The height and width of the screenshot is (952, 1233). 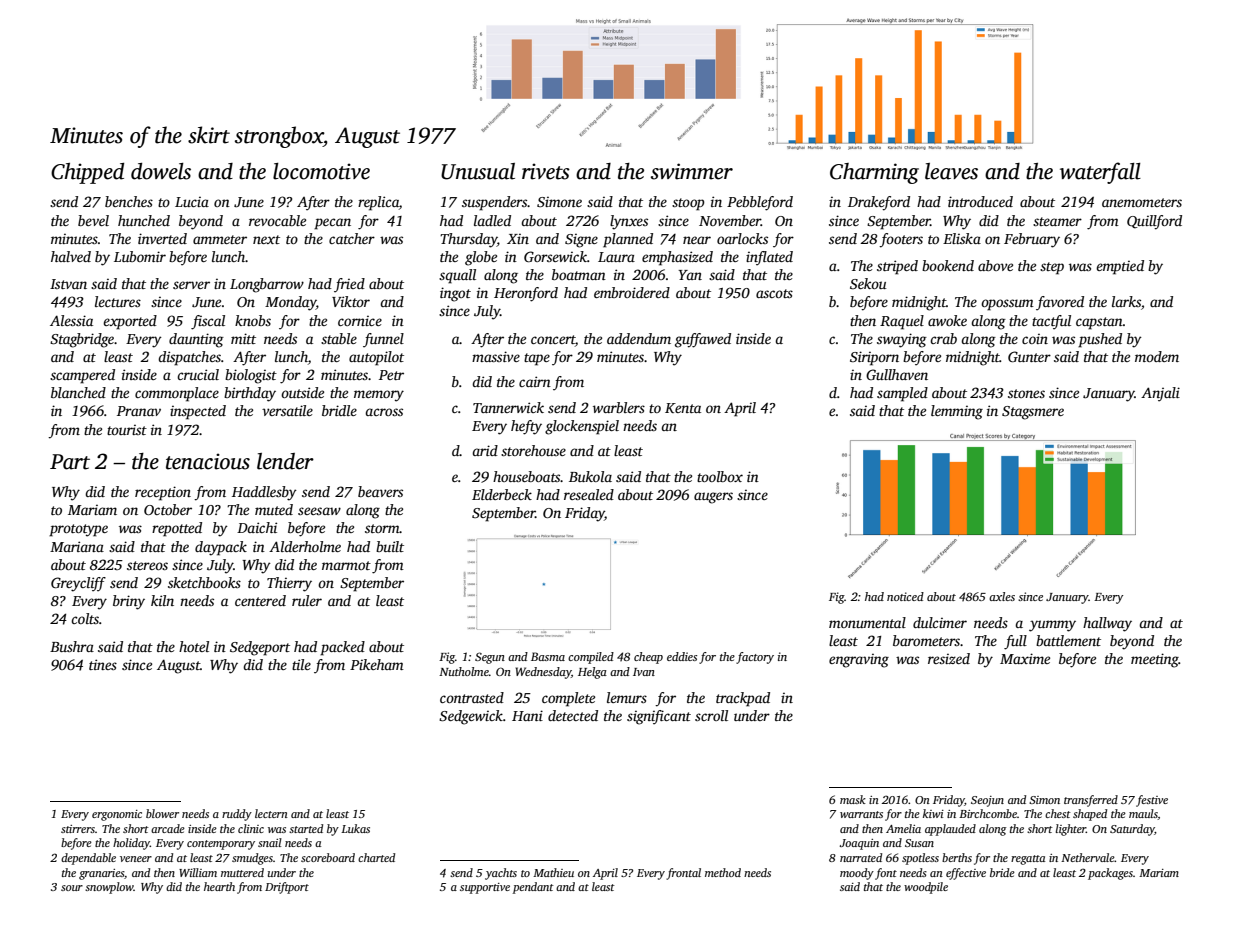 What do you see at coordinates (616, 257) in the screenshot?
I see `Laura` at bounding box center [616, 257].
